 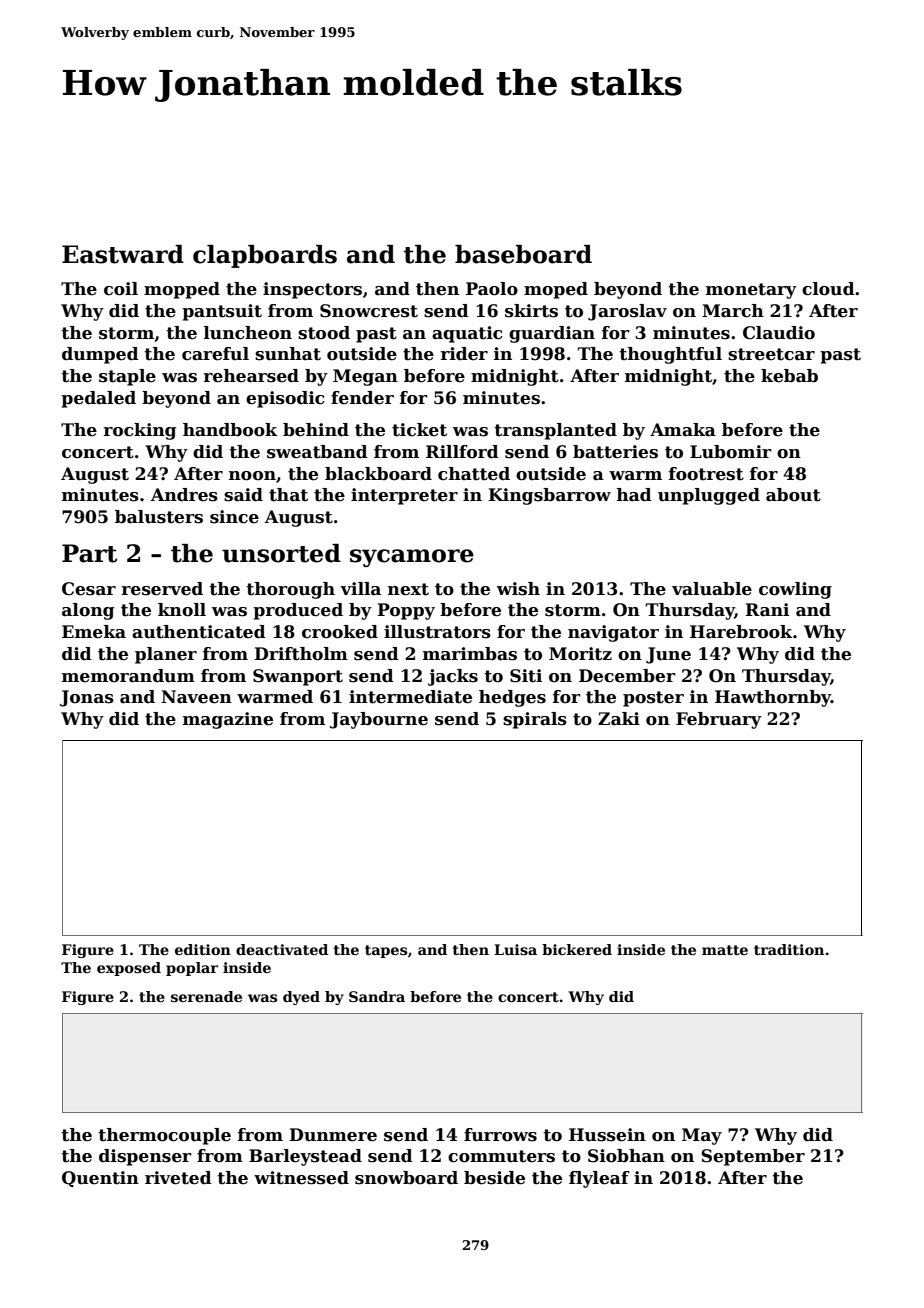 I want to click on February, so click(x=719, y=720).
